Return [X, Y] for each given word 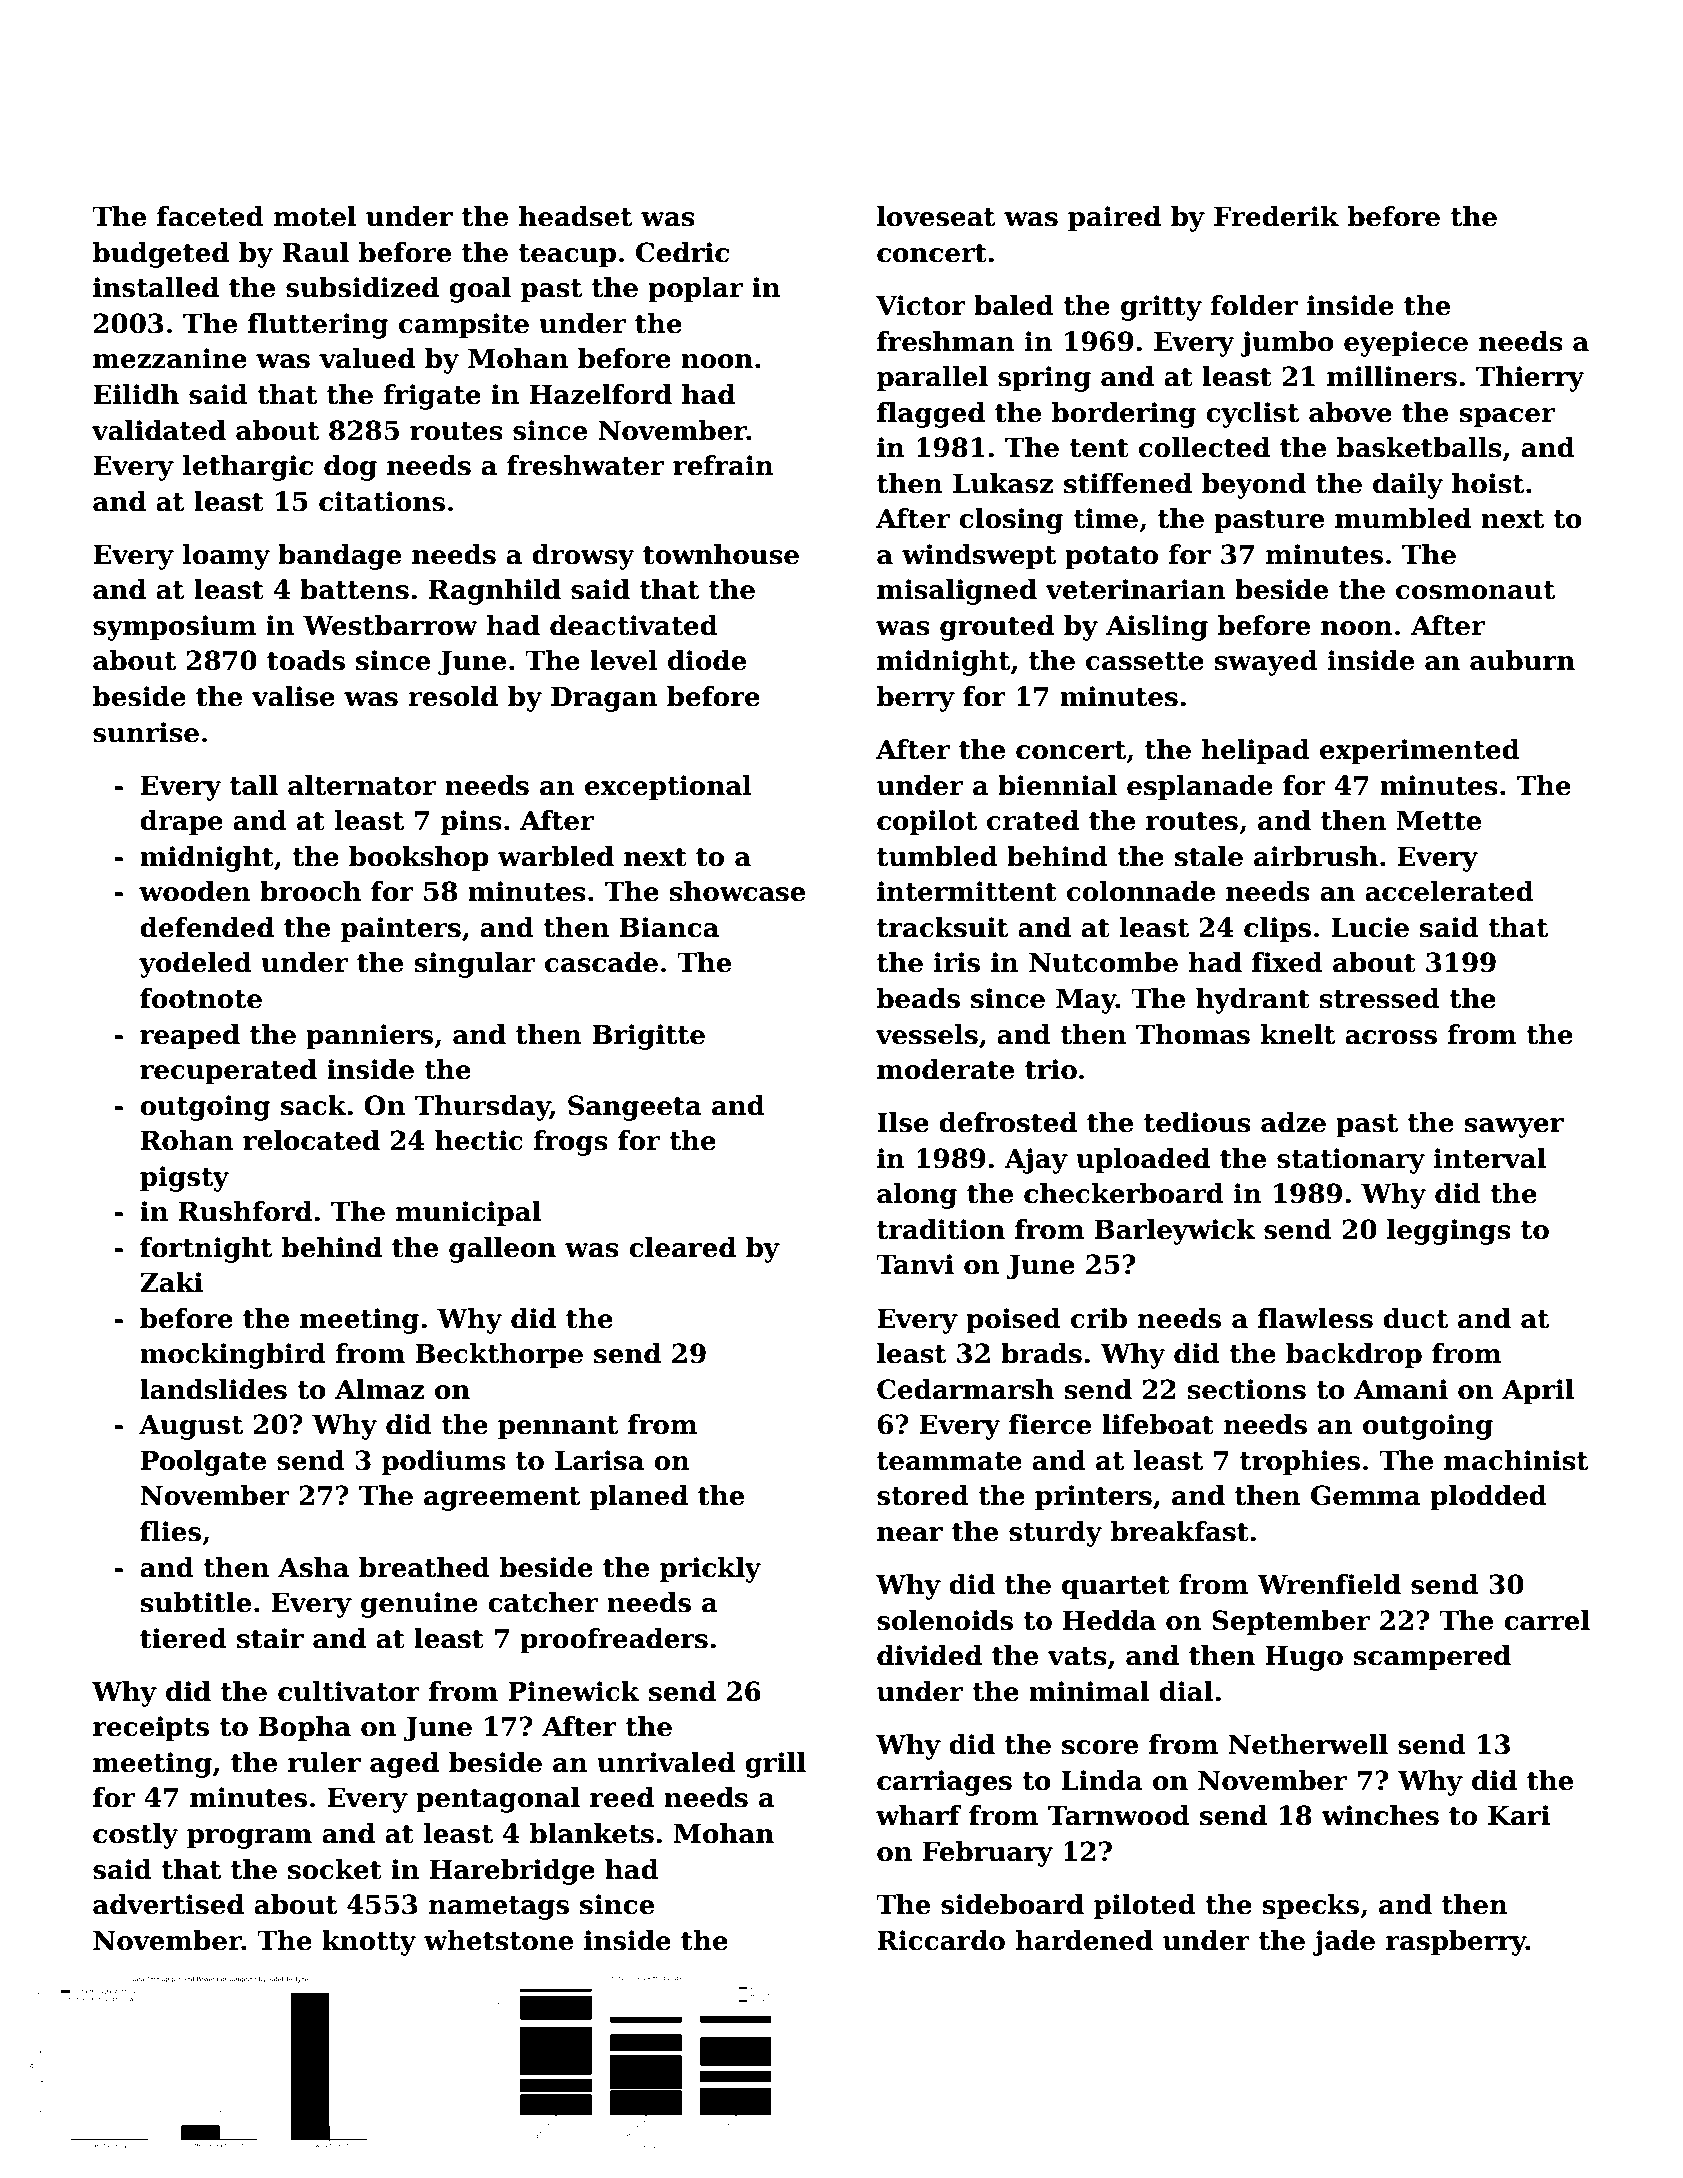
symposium [174, 628]
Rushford [245, 1211]
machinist [1516, 1460]
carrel [1547, 1620]
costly [135, 1836]
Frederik [1276, 216]
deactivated [634, 625]
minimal [1089, 1691]
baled [1014, 305]
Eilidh [136, 394]
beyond [1254, 486]
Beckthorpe [499, 1356]
